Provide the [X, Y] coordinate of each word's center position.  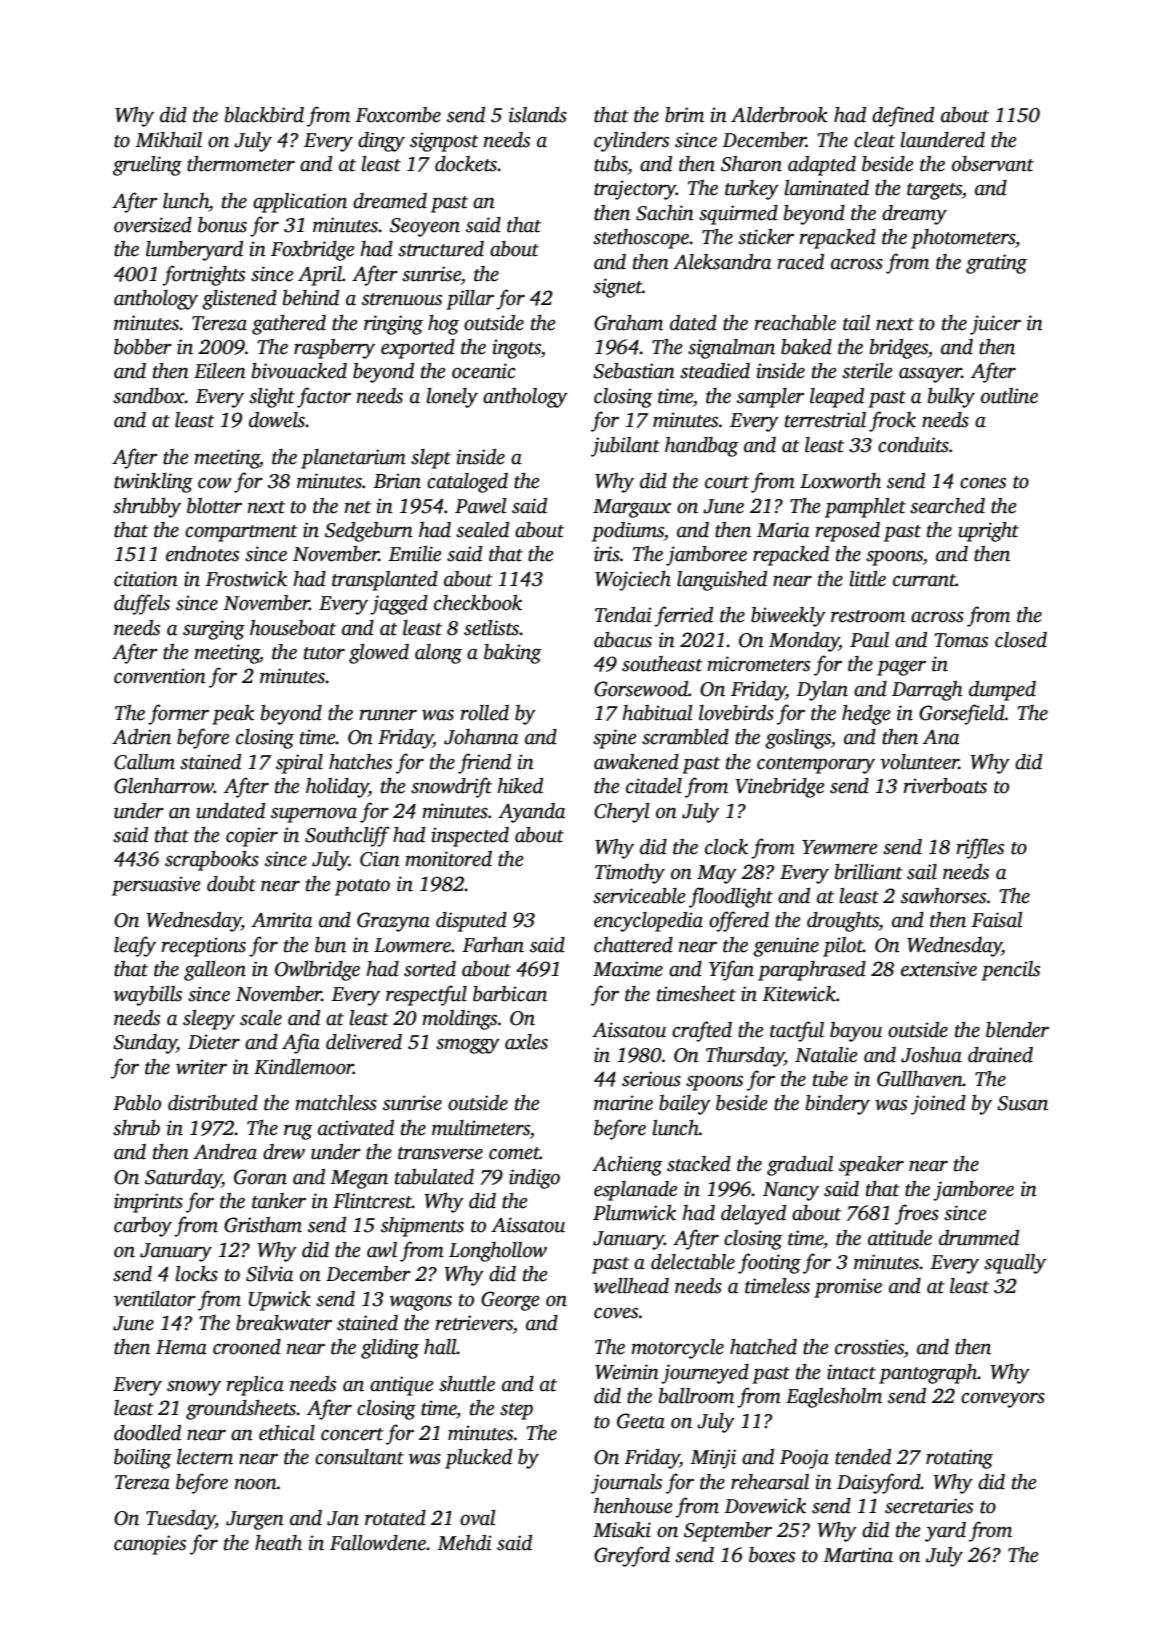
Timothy [630, 874]
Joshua [931, 1055]
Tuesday [180, 1520]
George [510, 1301]
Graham [628, 323]
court [727, 482]
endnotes [202, 554]
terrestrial [825, 420]
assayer [930, 375]
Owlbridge [317, 971]
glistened [239, 300]
